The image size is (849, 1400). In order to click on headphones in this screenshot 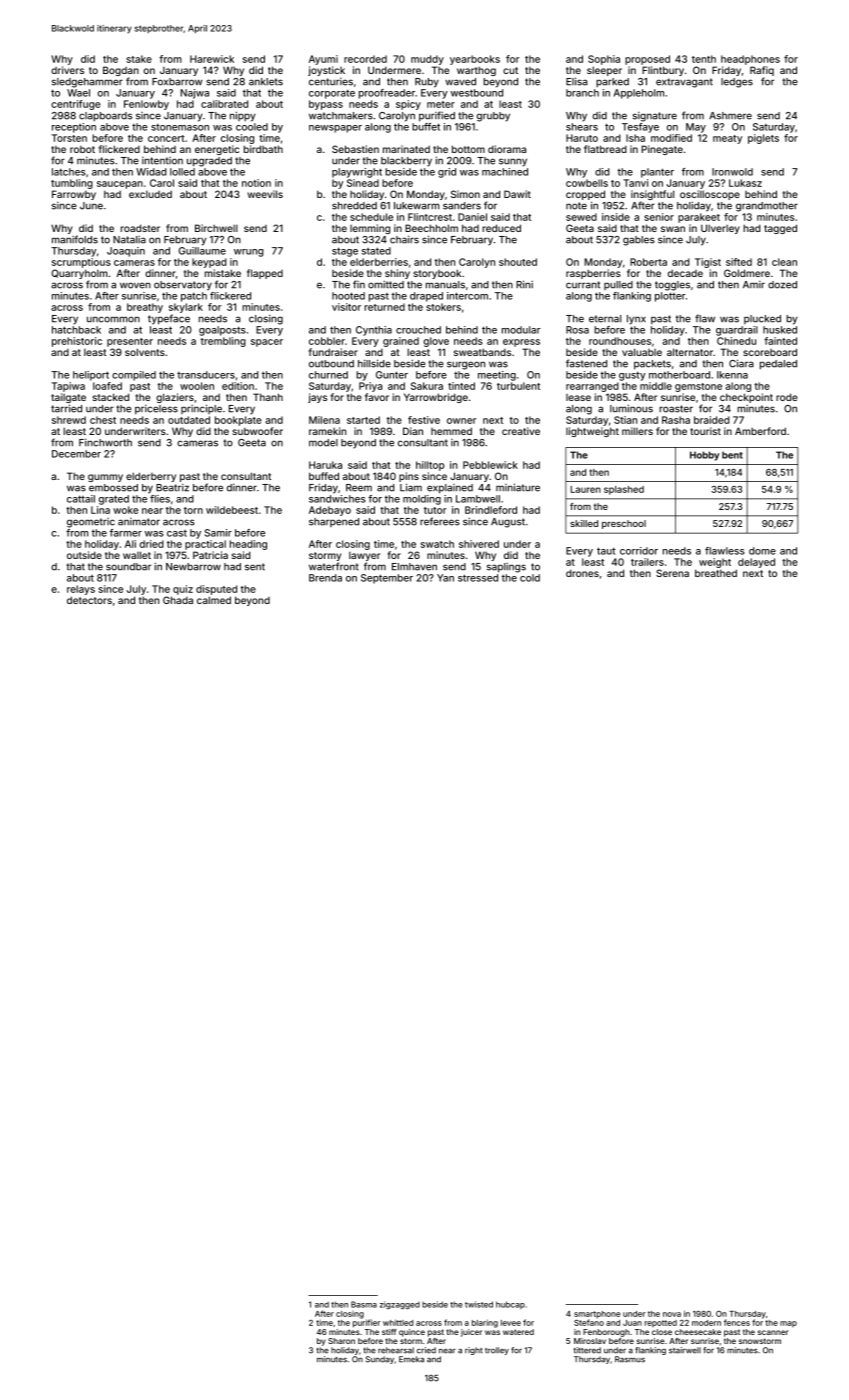, I will do `click(750, 60)`.
